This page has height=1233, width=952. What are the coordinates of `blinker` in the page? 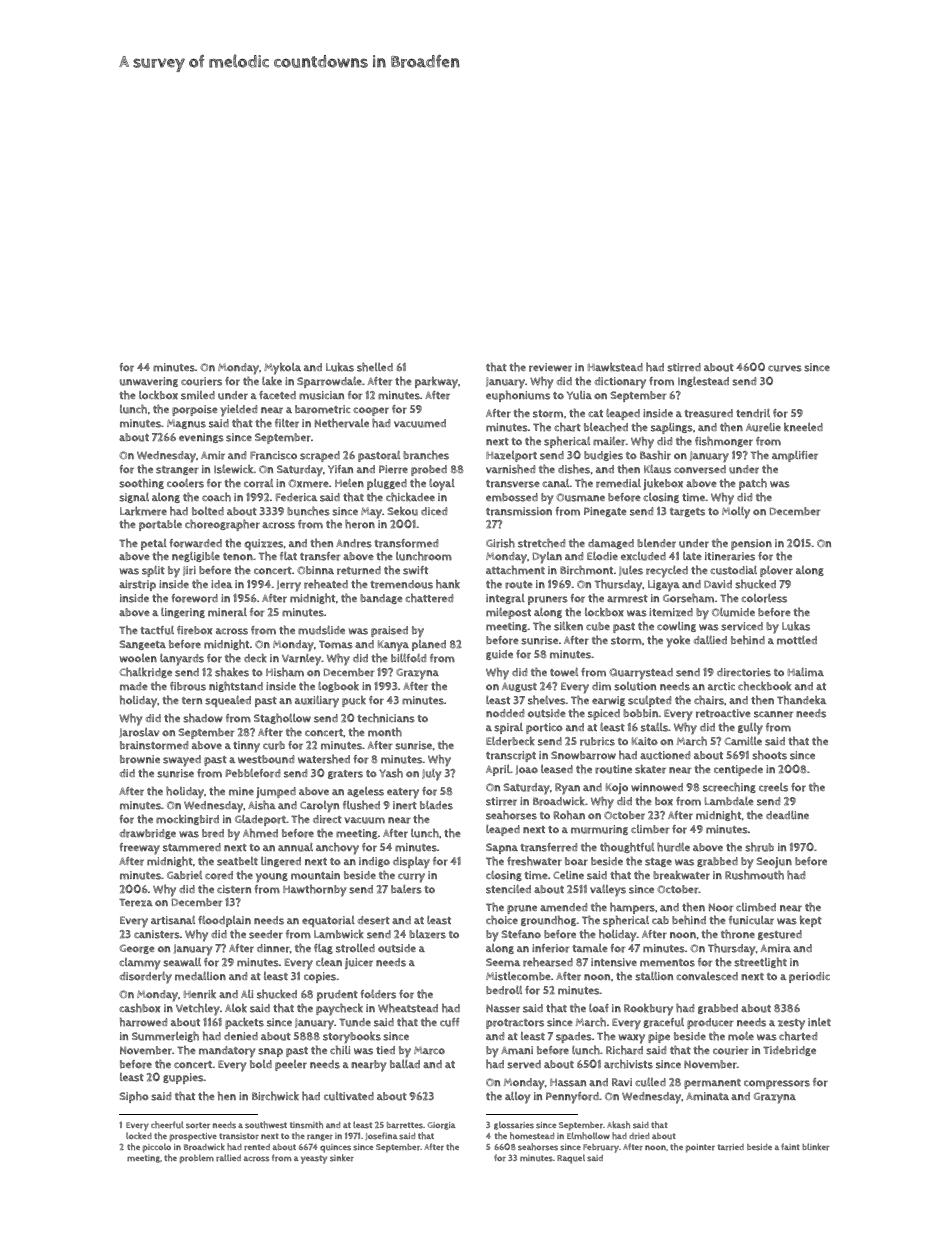 It's located at (816, 1147).
